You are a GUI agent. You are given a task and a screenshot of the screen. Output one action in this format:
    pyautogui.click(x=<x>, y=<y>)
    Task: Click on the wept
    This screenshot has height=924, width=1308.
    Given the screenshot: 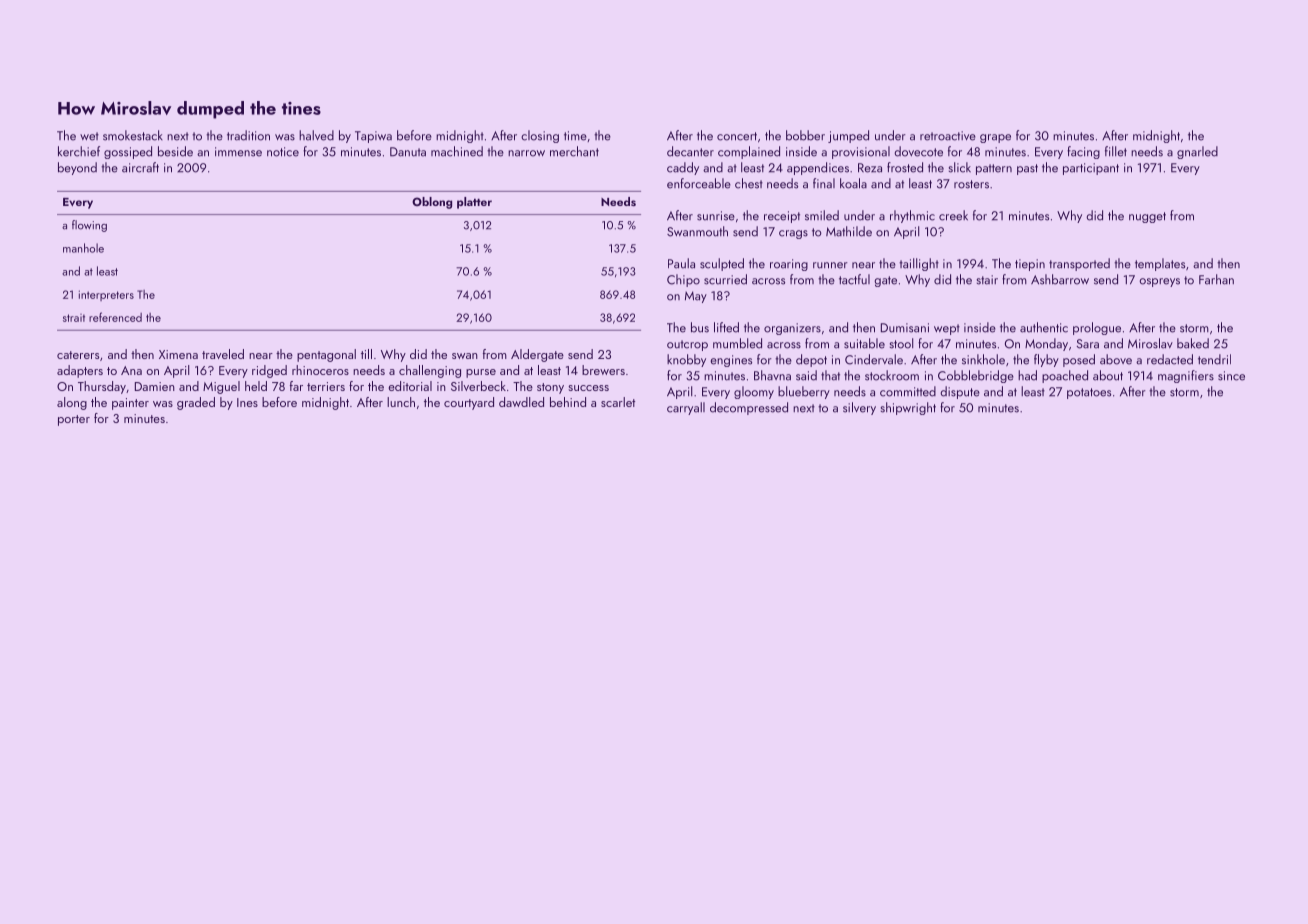 What is the action you would take?
    pyautogui.click(x=947, y=329)
